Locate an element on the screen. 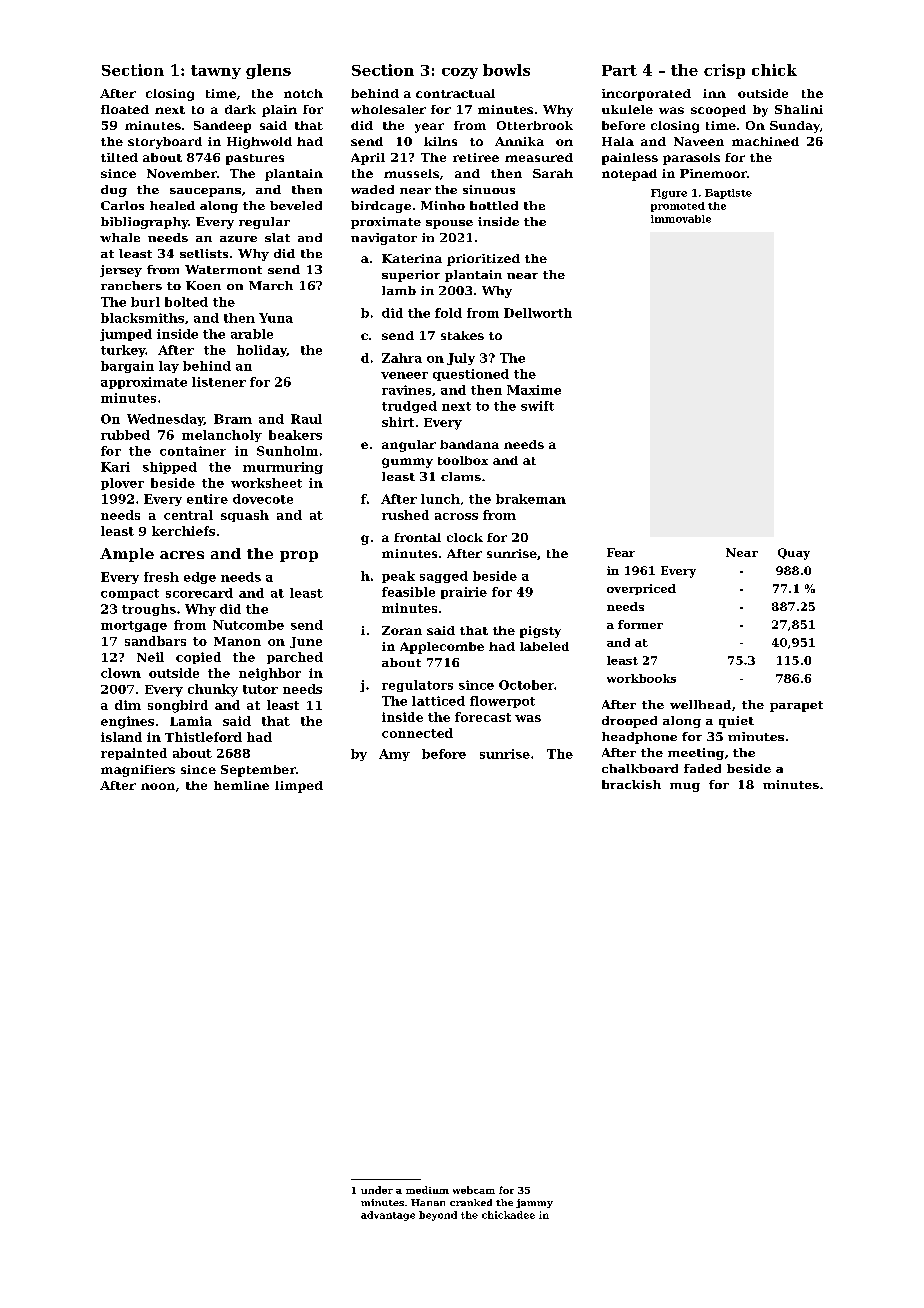  machined is located at coordinates (765, 141).
